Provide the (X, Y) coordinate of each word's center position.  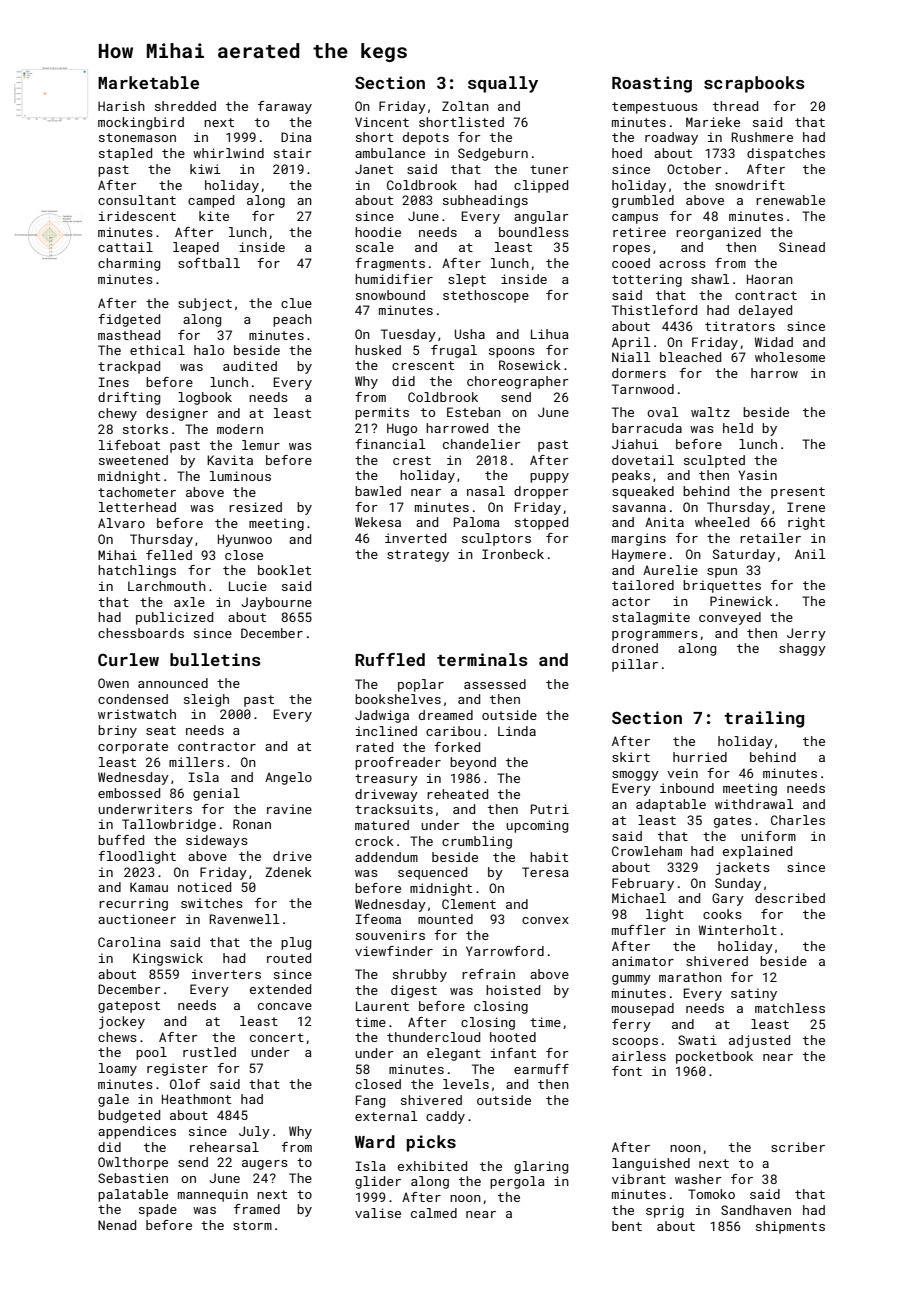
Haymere (639, 555)
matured (382, 825)
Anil (810, 554)
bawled (378, 491)
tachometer (137, 492)
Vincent (382, 122)
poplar (421, 685)
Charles (798, 820)
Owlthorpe (133, 1163)
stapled (125, 154)
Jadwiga (382, 716)
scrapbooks (754, 84)
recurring (133, 904)
